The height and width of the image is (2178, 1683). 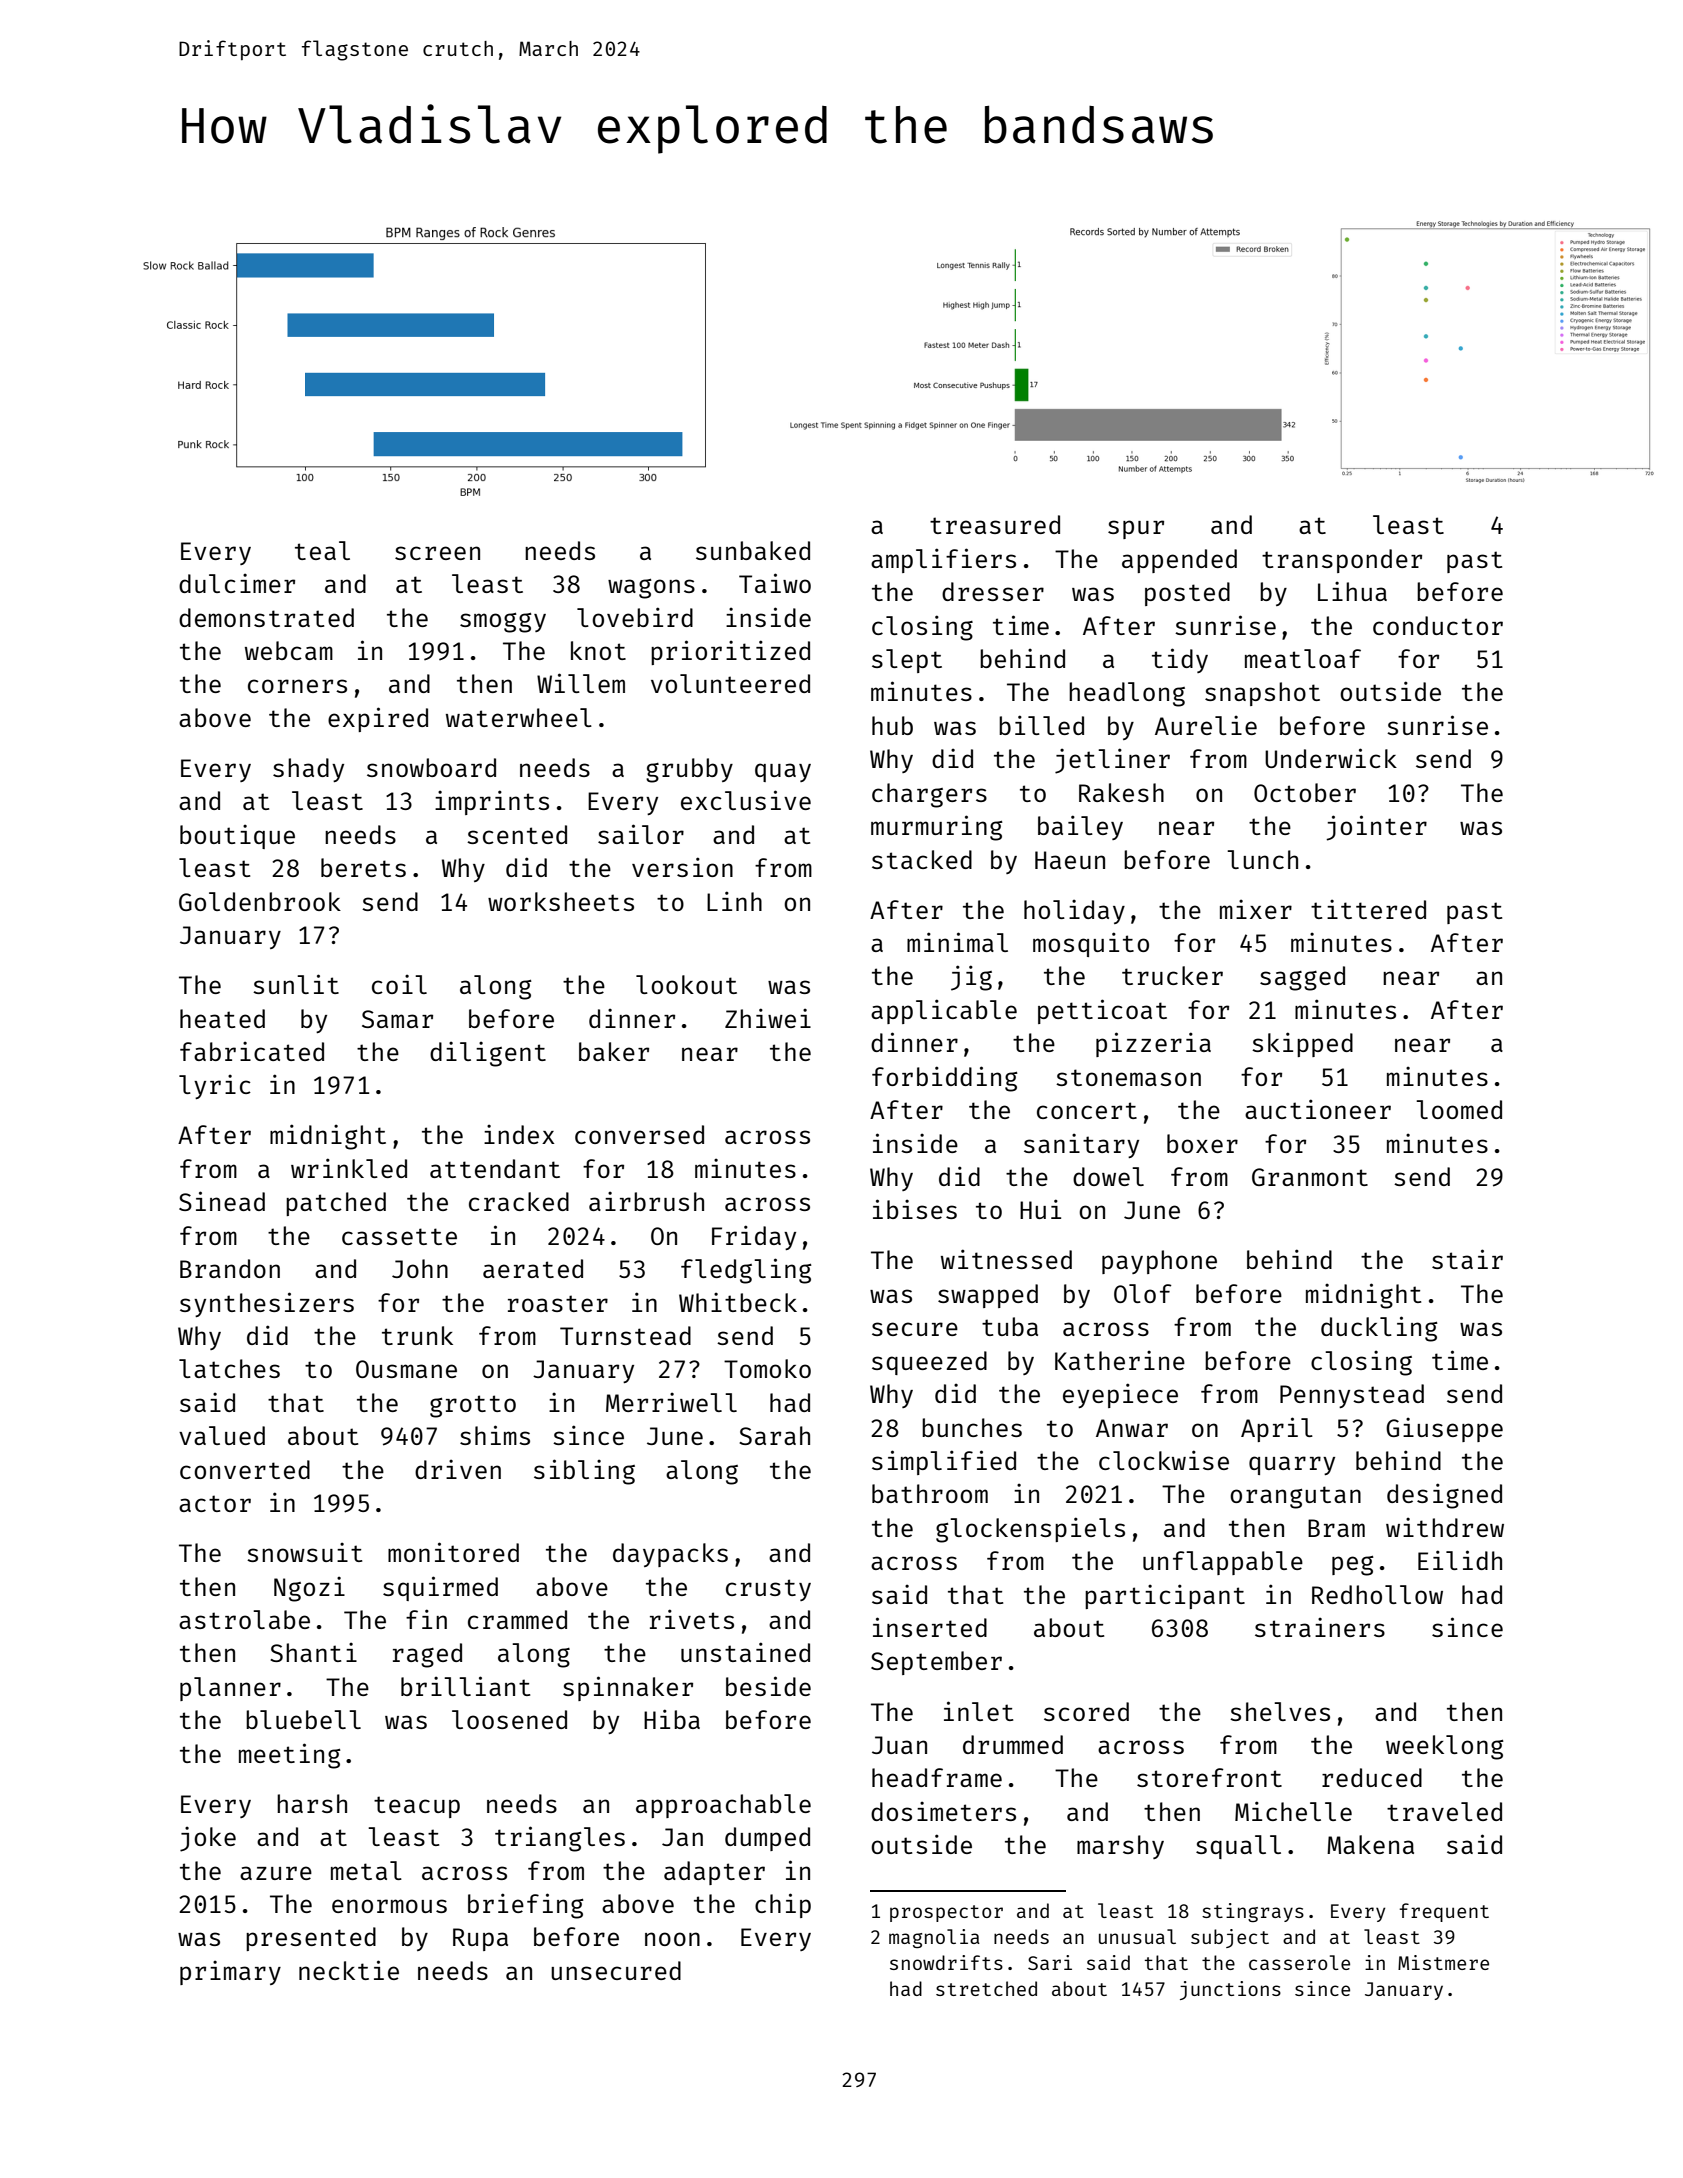 I want to click on sunbaked, so click(x=753, y=550).
